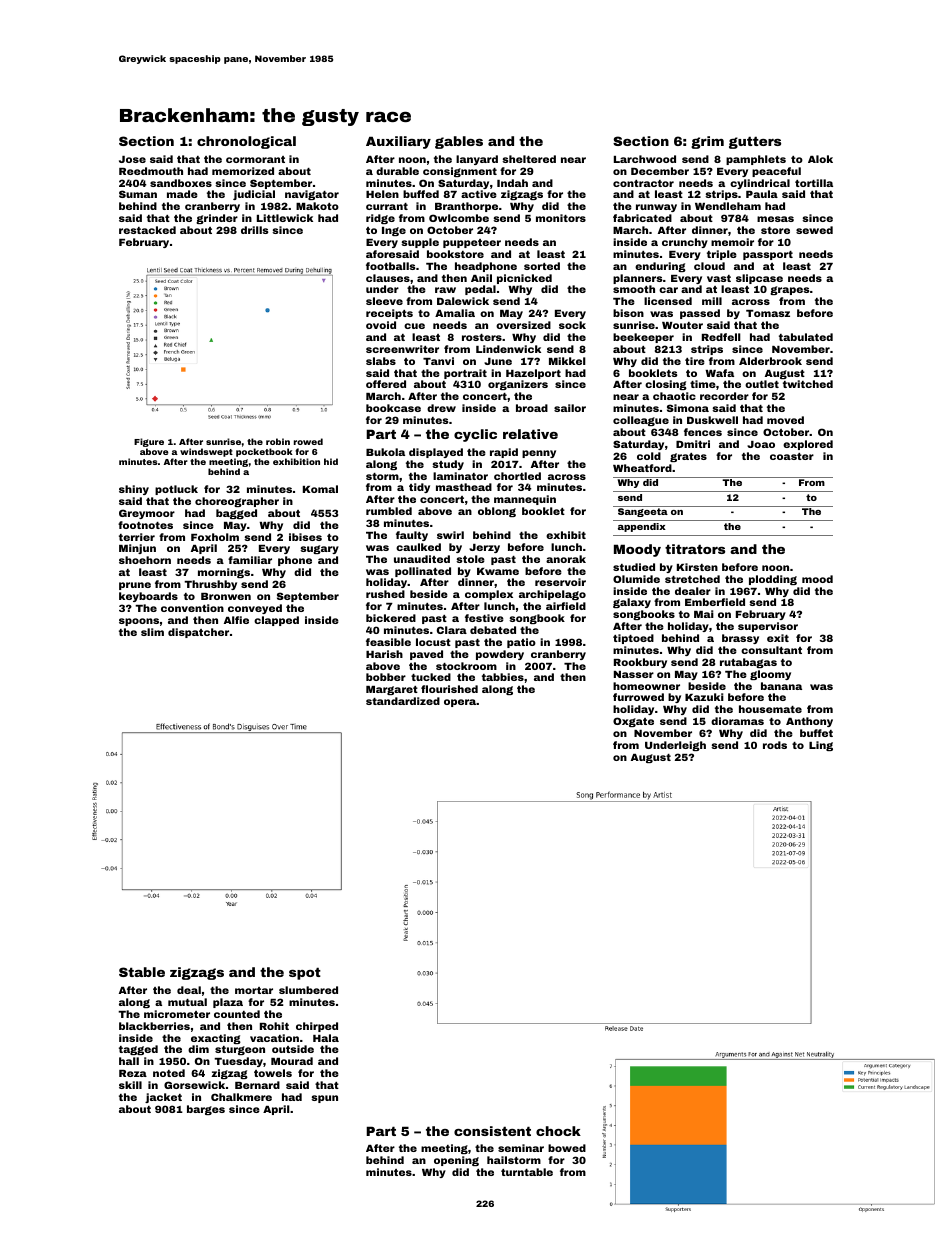 The height and width of the page is (1233, 952). Describe the element at coordinates (572, 325) in the page. I see `sock` at that location.
